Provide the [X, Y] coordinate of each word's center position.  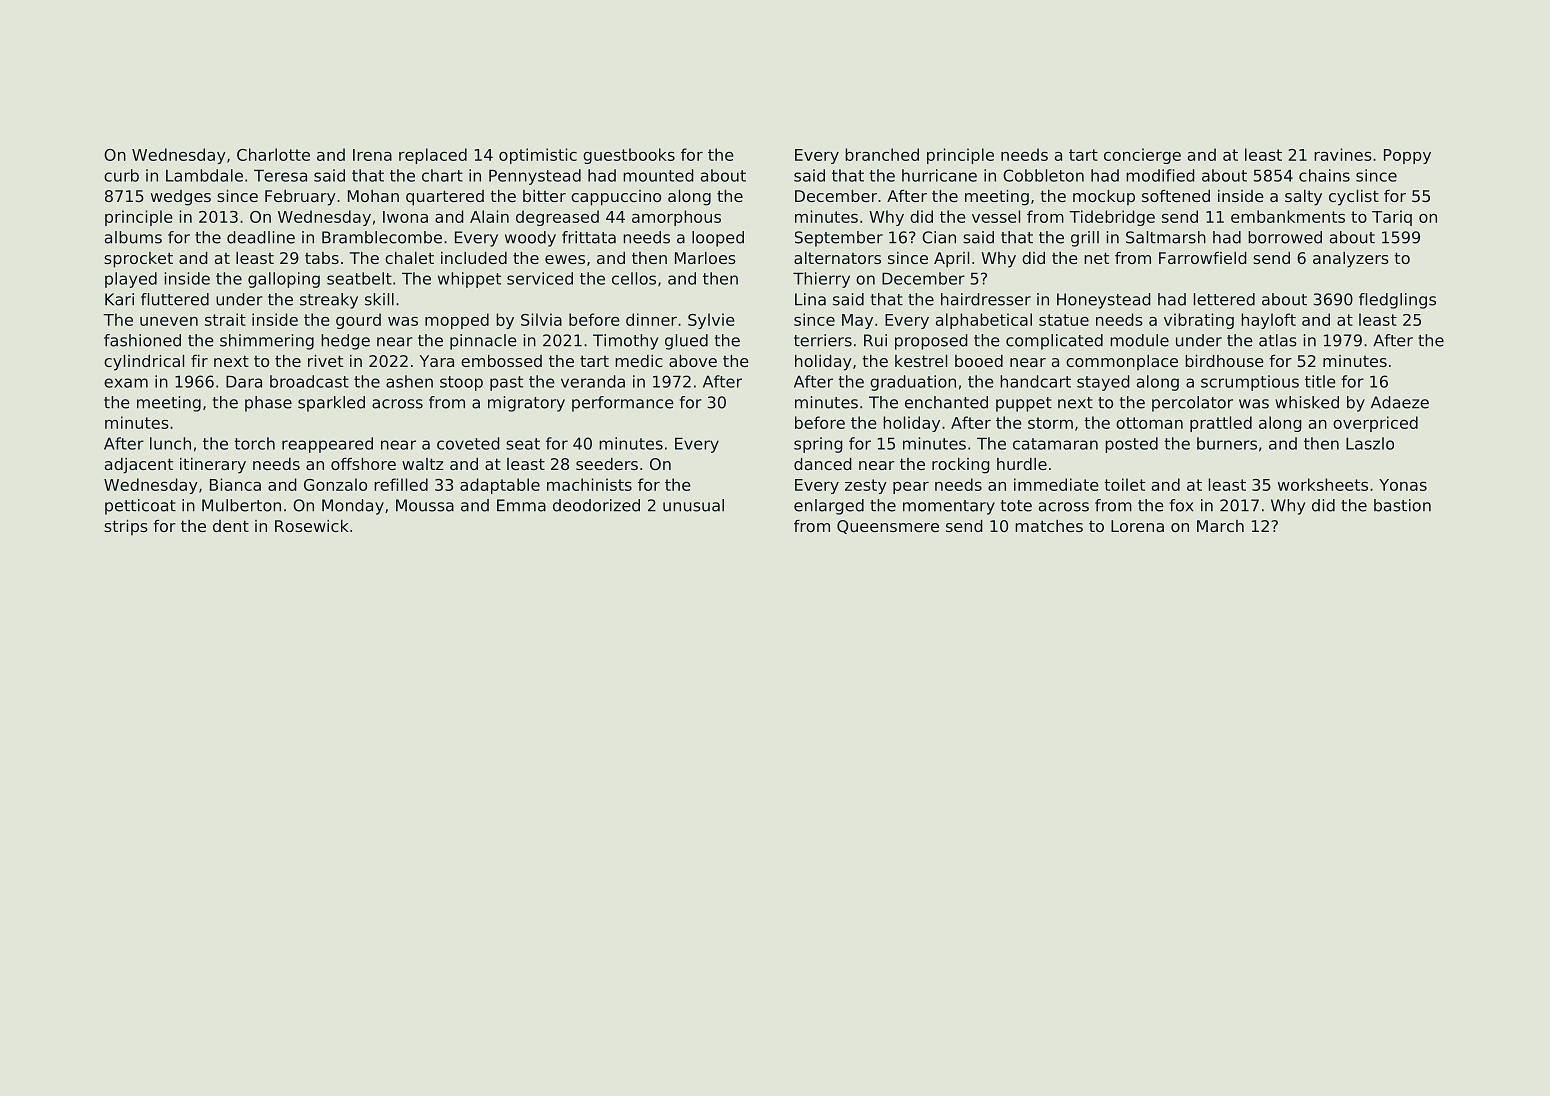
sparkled [331, 404]
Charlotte [273, 154]
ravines [1343, 154]
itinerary [213, 466]
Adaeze [1400, 402]
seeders [607, 464]
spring [818, 445]
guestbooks [629, 156]
